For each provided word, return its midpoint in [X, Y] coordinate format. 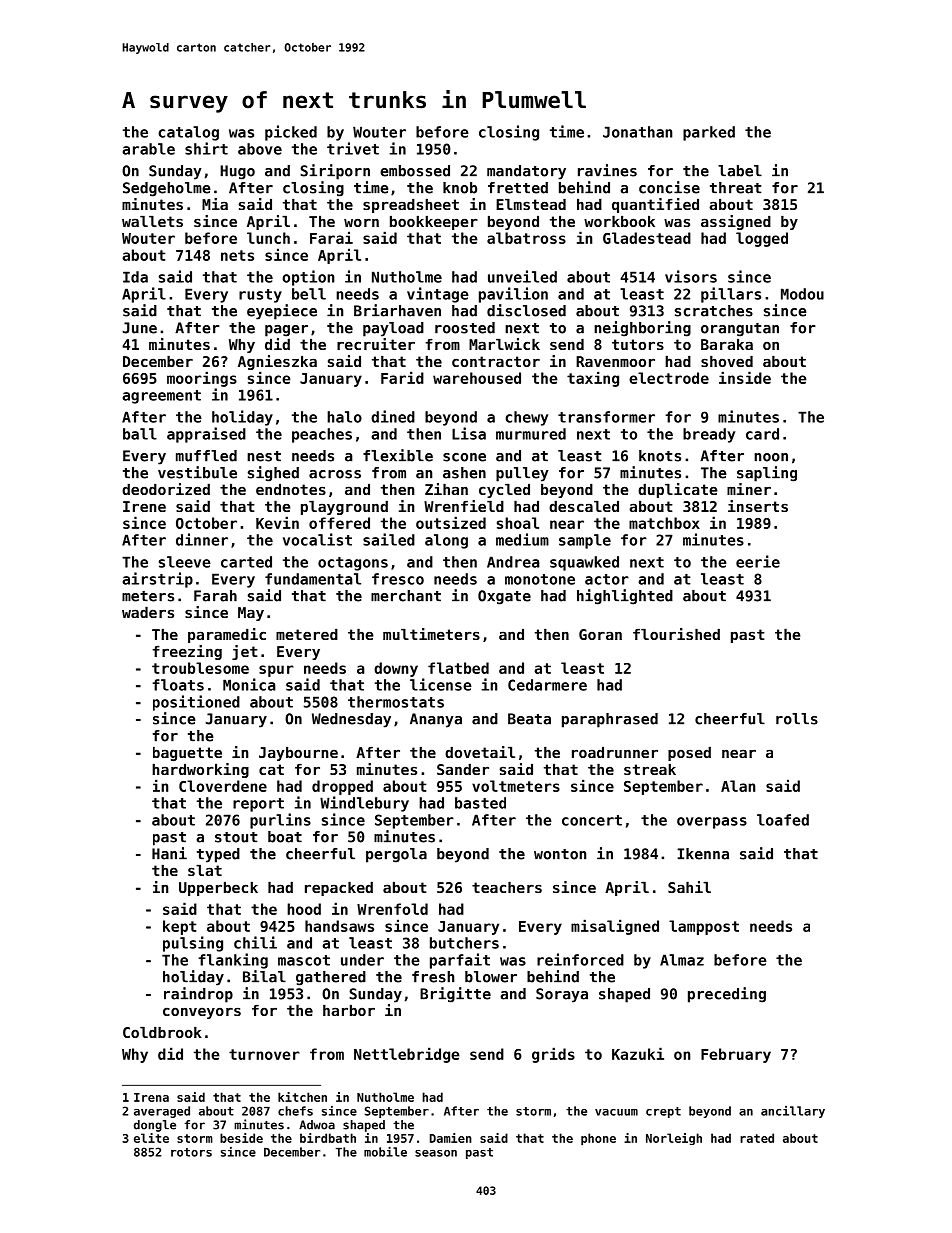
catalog [188, 133]
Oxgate [504, 597]
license [441, 684]
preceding [727, 995]
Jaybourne [298, 754]
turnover [264, 1054]
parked [709, 133]
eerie [758, 561]
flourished [676, 634]
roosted [465, 328]
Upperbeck [218, 889]
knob [460, 188]
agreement [162, 397]
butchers [464, 943]
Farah [215, 596]
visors [691, 276]
